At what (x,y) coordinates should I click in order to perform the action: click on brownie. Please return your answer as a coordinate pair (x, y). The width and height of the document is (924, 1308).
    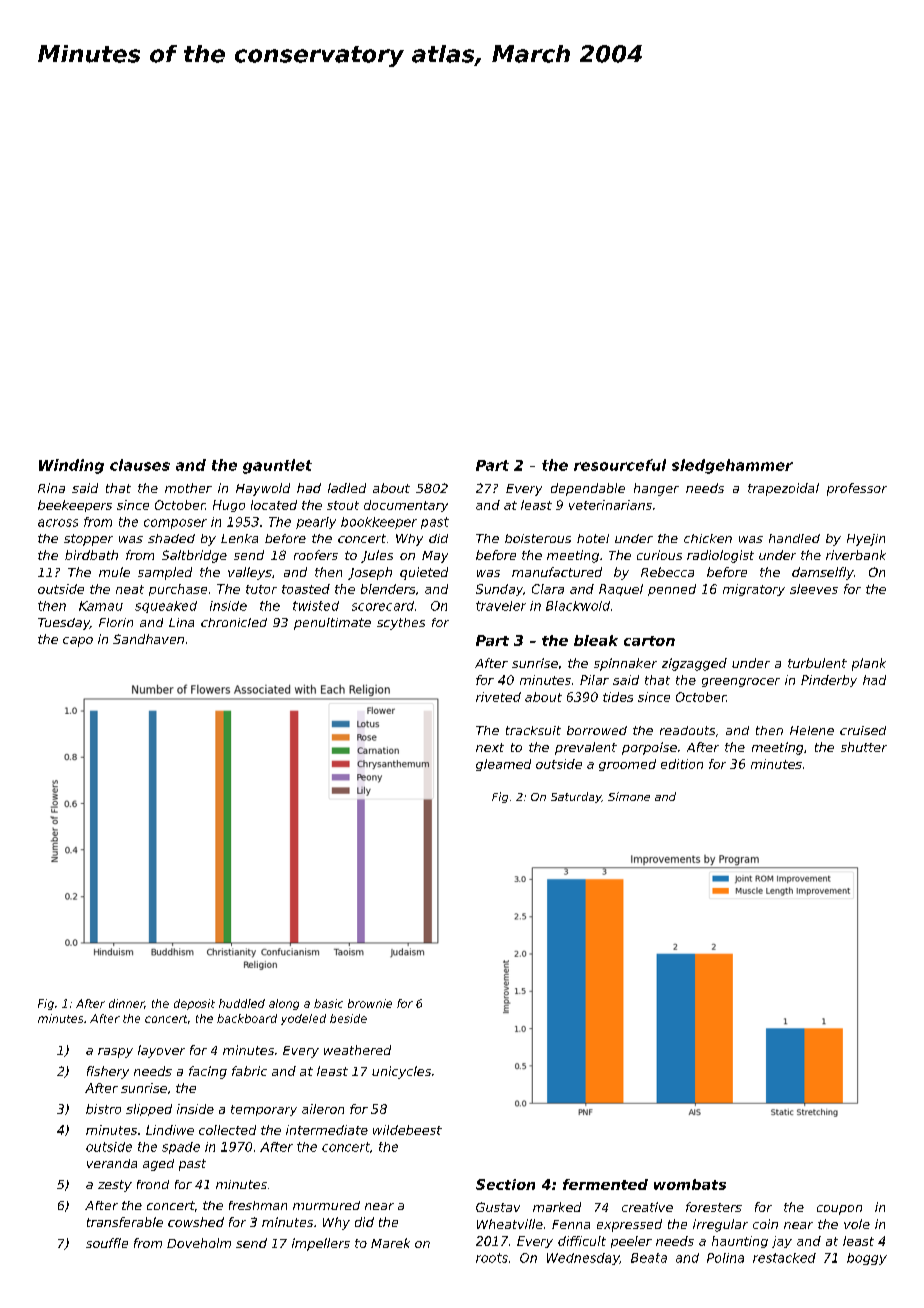
    Looking at the image, I should click on (370, 1003).
